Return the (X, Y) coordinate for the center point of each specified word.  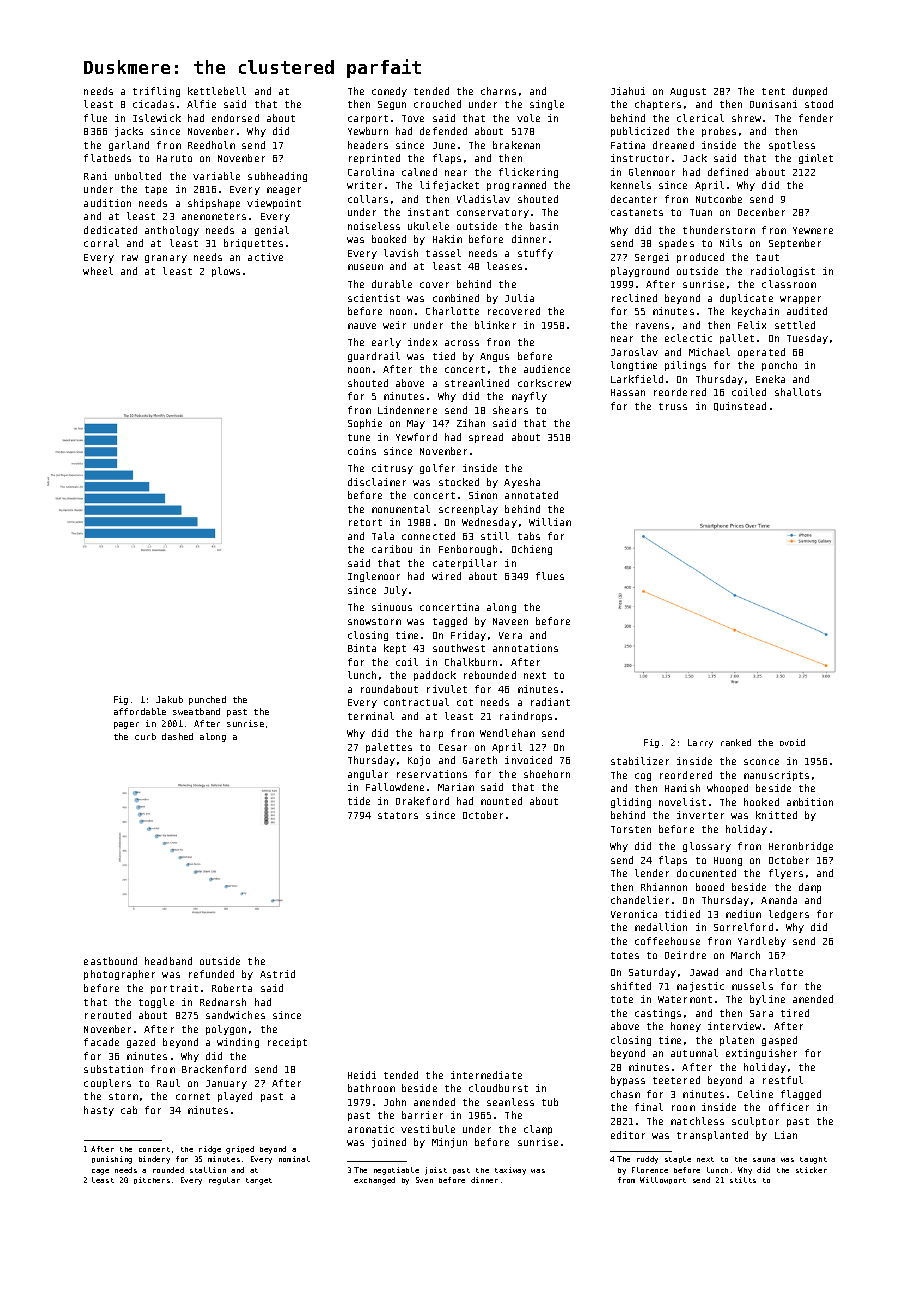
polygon (226, 1030)
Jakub (169, 699)
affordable (140, 711)
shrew (746, 118)
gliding (631, 803)
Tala (383, 536)
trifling (156, 92)
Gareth (480, 760)
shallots (798, 392)
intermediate (486, 1075)
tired (795, 1013)
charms (498, 91)
